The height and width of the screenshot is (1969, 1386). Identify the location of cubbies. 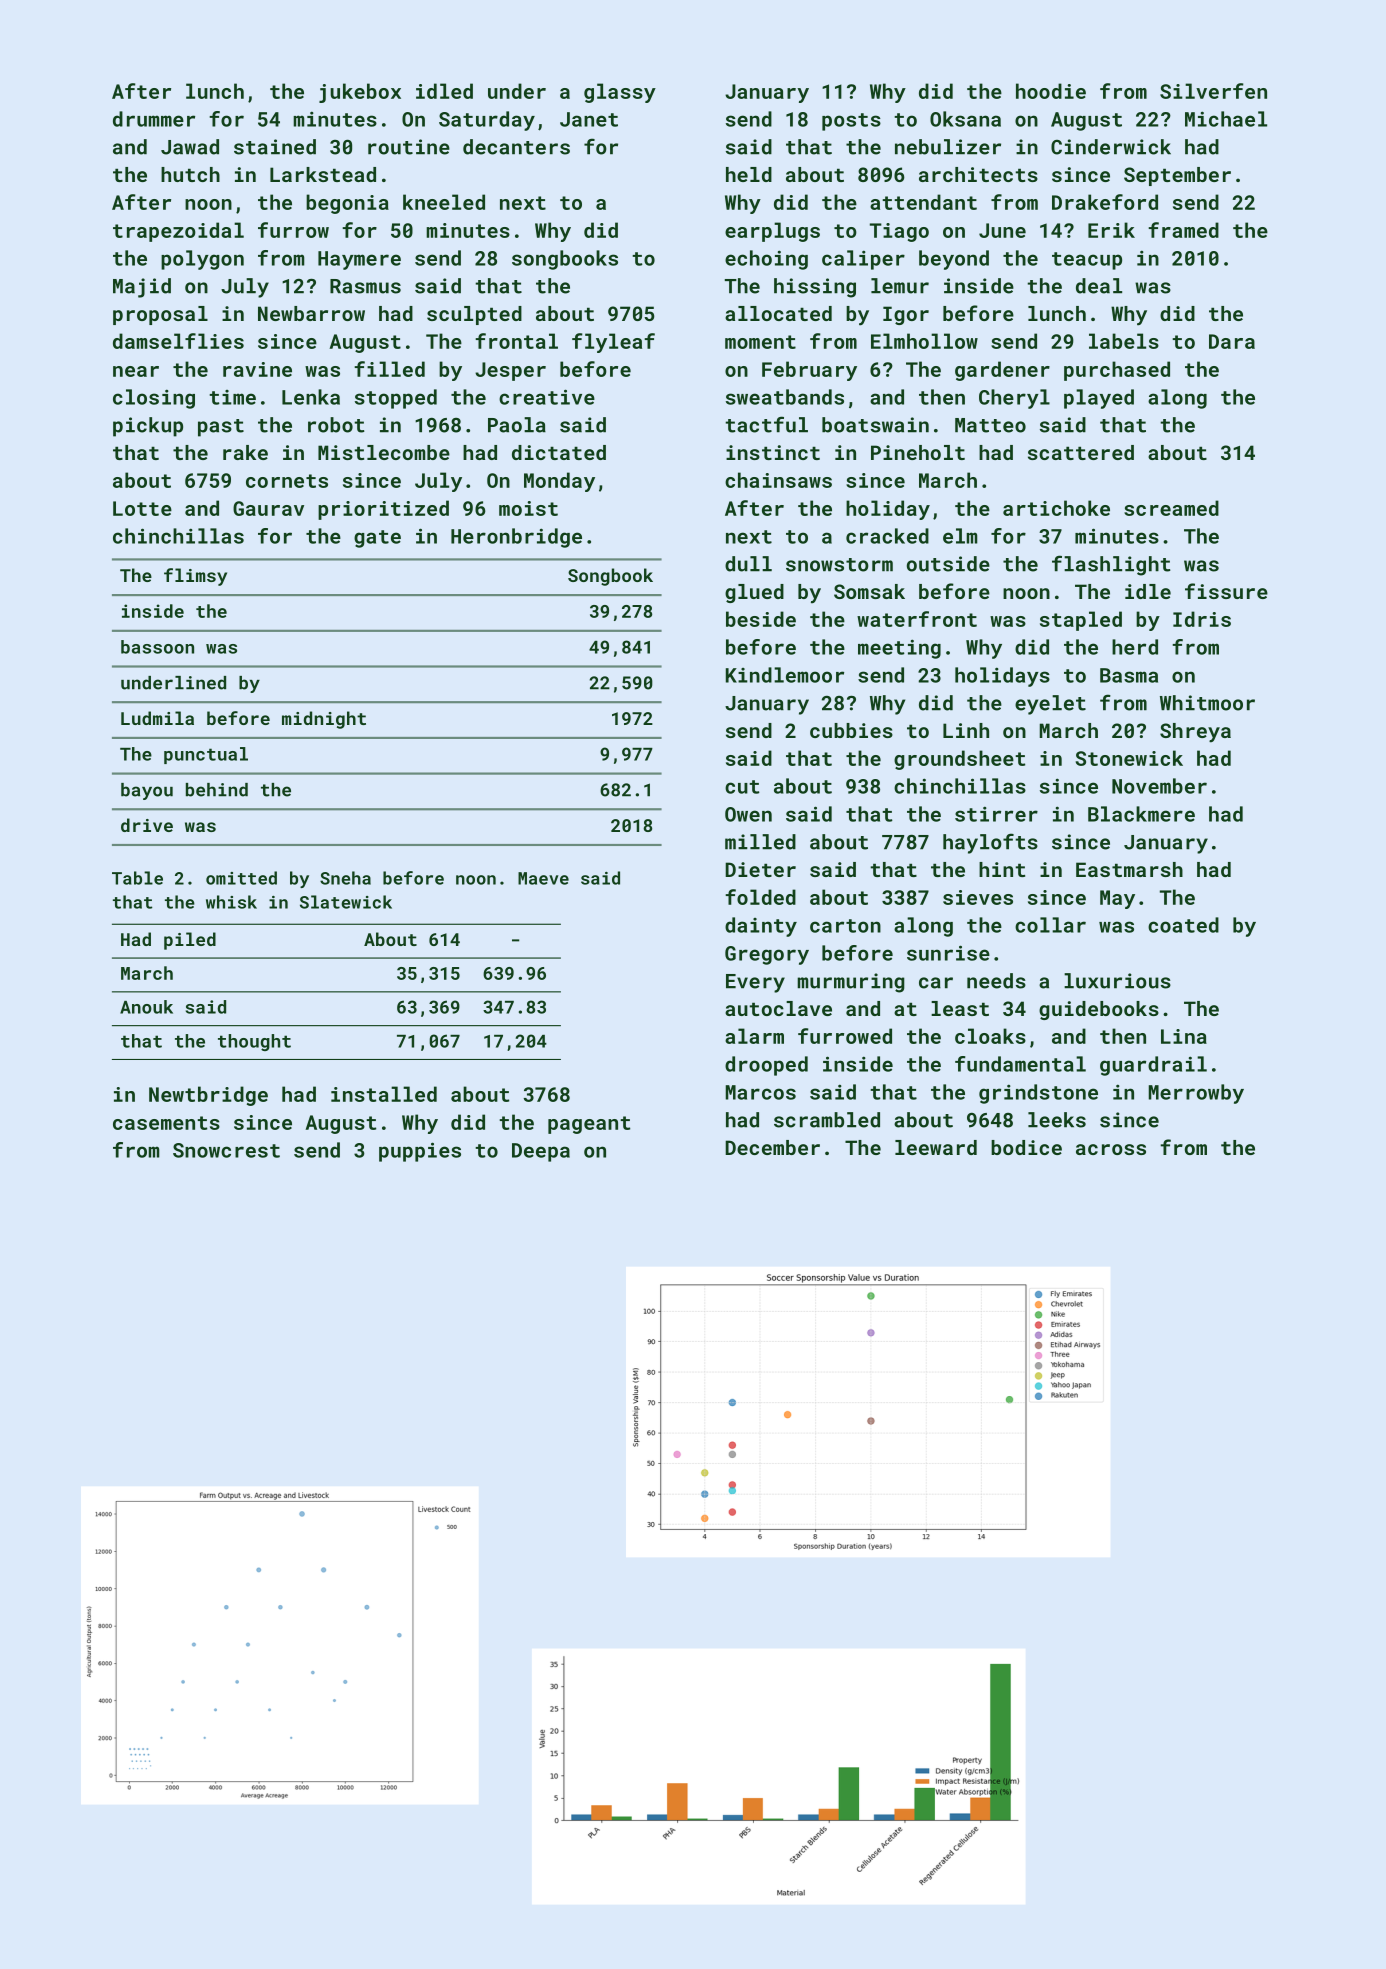
(851, 730).
